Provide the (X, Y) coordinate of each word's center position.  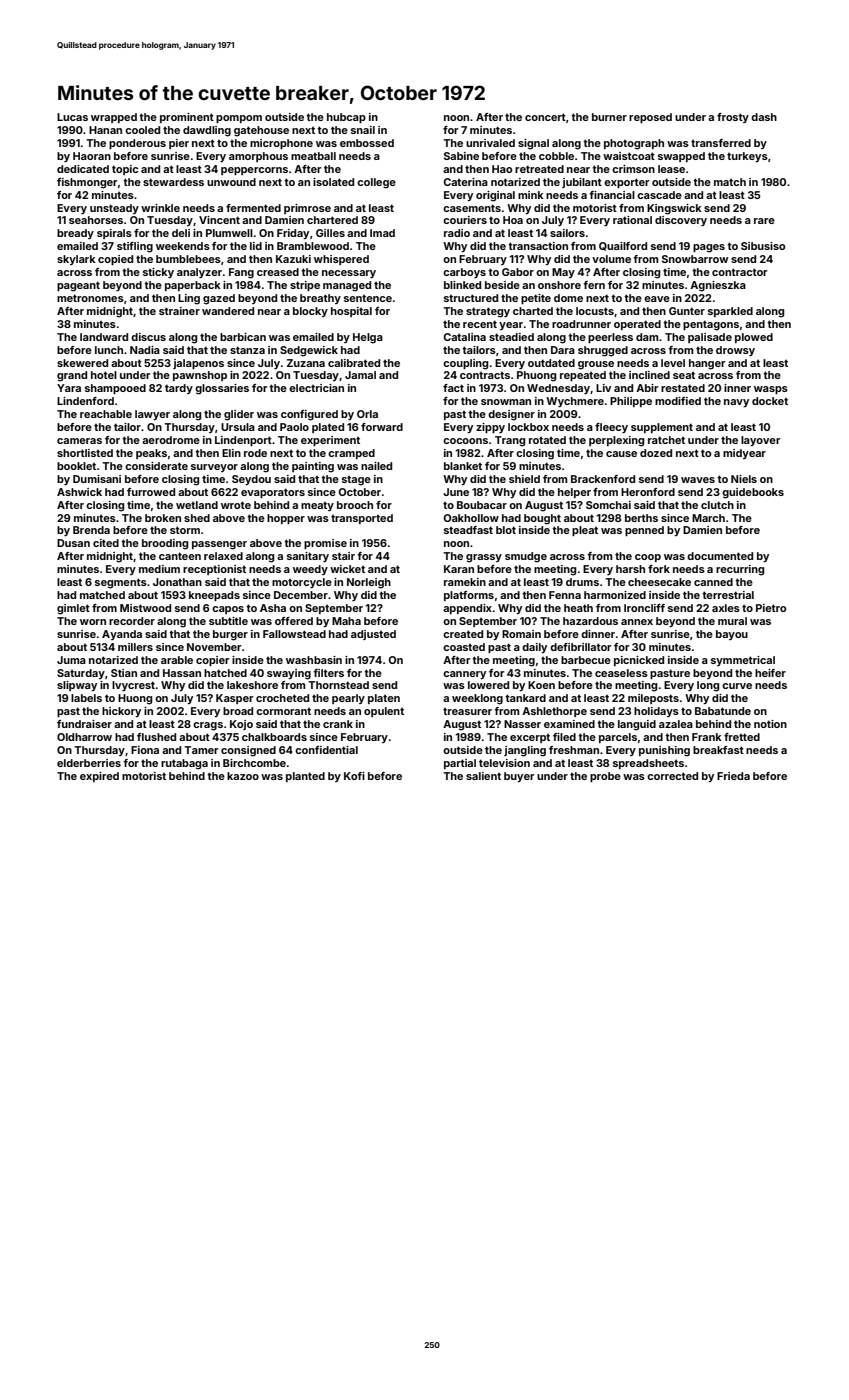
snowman (506, 402)
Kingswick (674, 209)
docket (770, 401)
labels (86, 698)
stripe (305, 286)
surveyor (214, 468)
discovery (681, 221)
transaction (538, 246)
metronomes (90, 298)
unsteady (114, 209)
